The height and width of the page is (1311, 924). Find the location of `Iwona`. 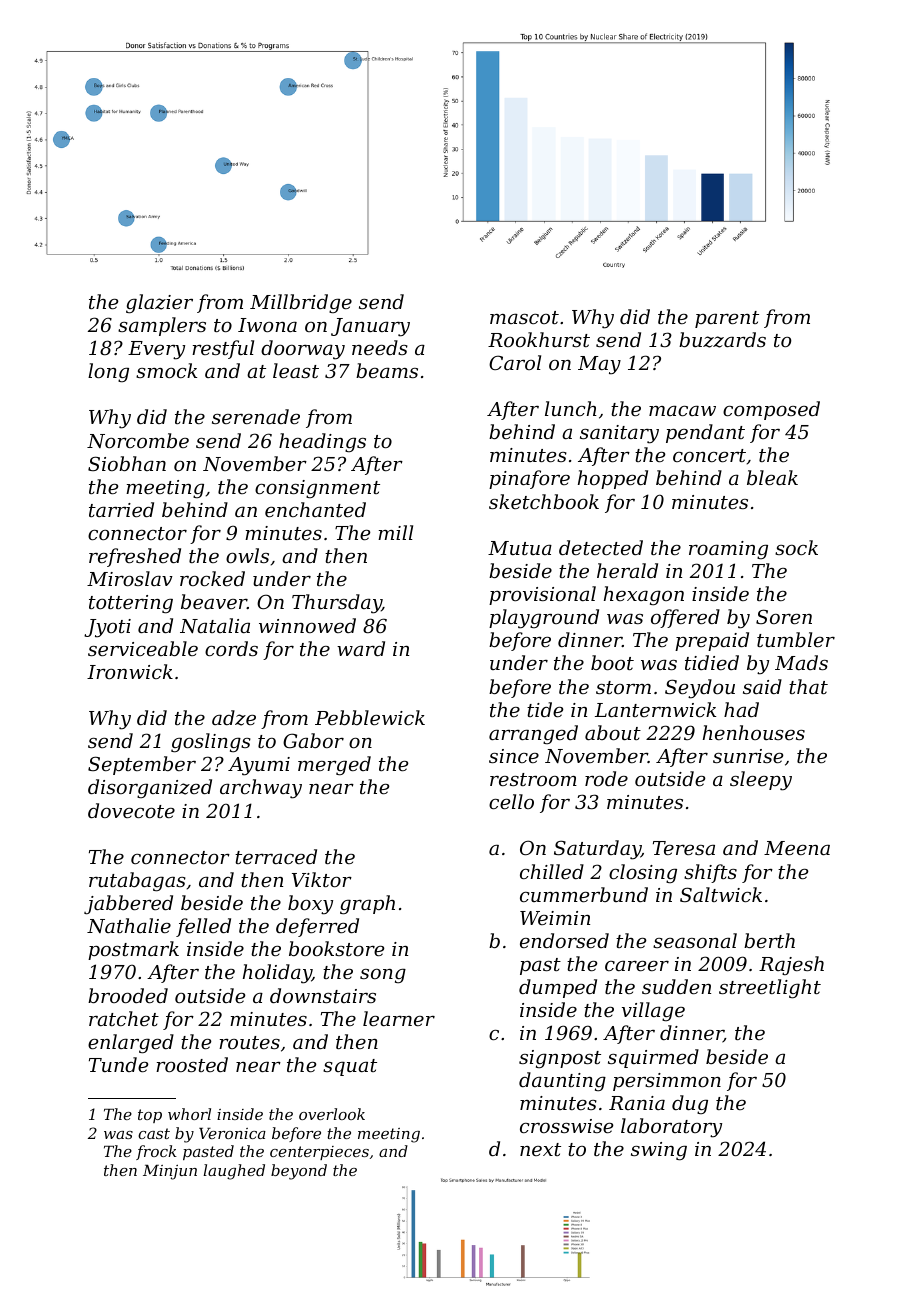

Iwona is located at coordinates (267, 325).
